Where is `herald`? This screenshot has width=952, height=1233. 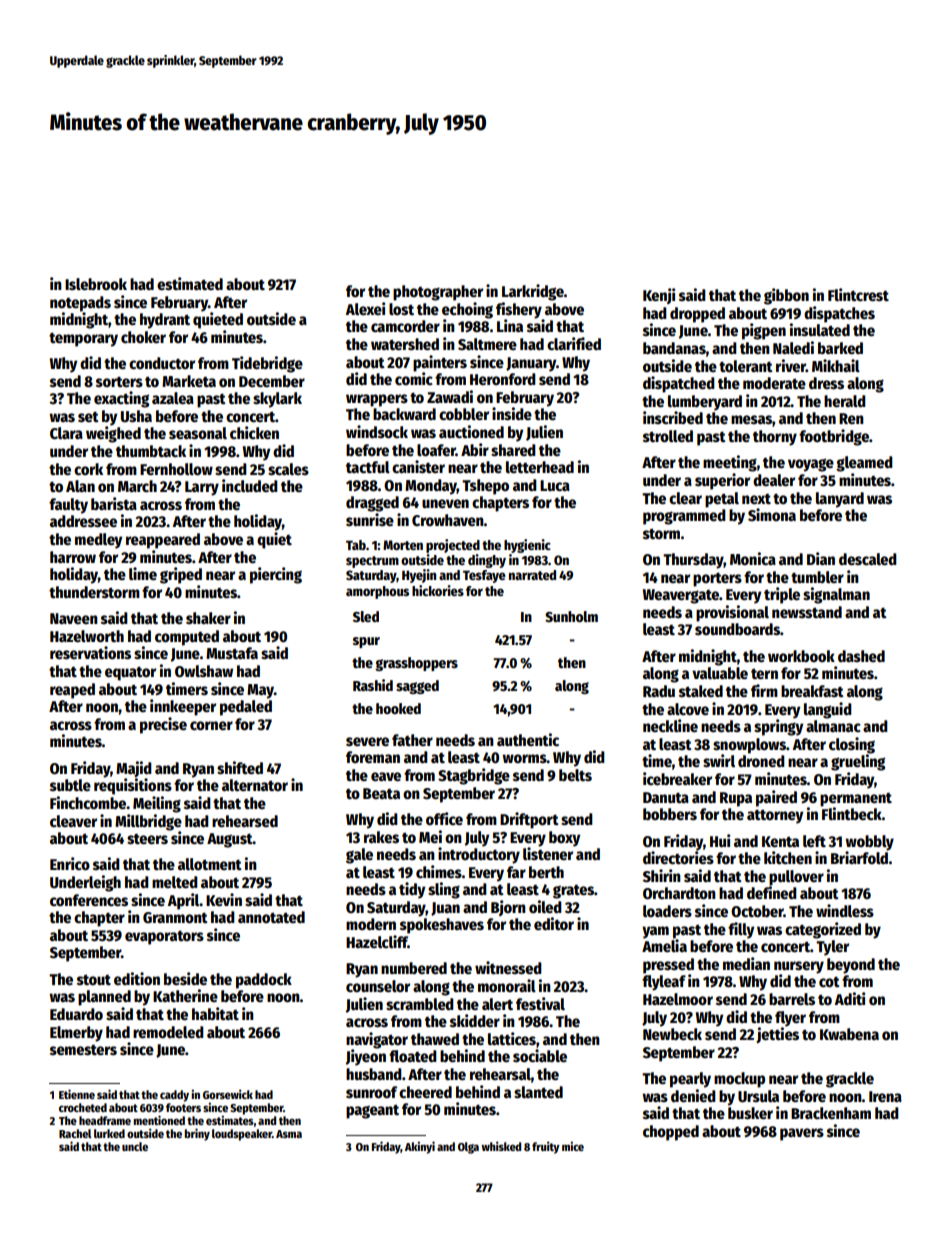 herald is located at coordinates (845, 401).
